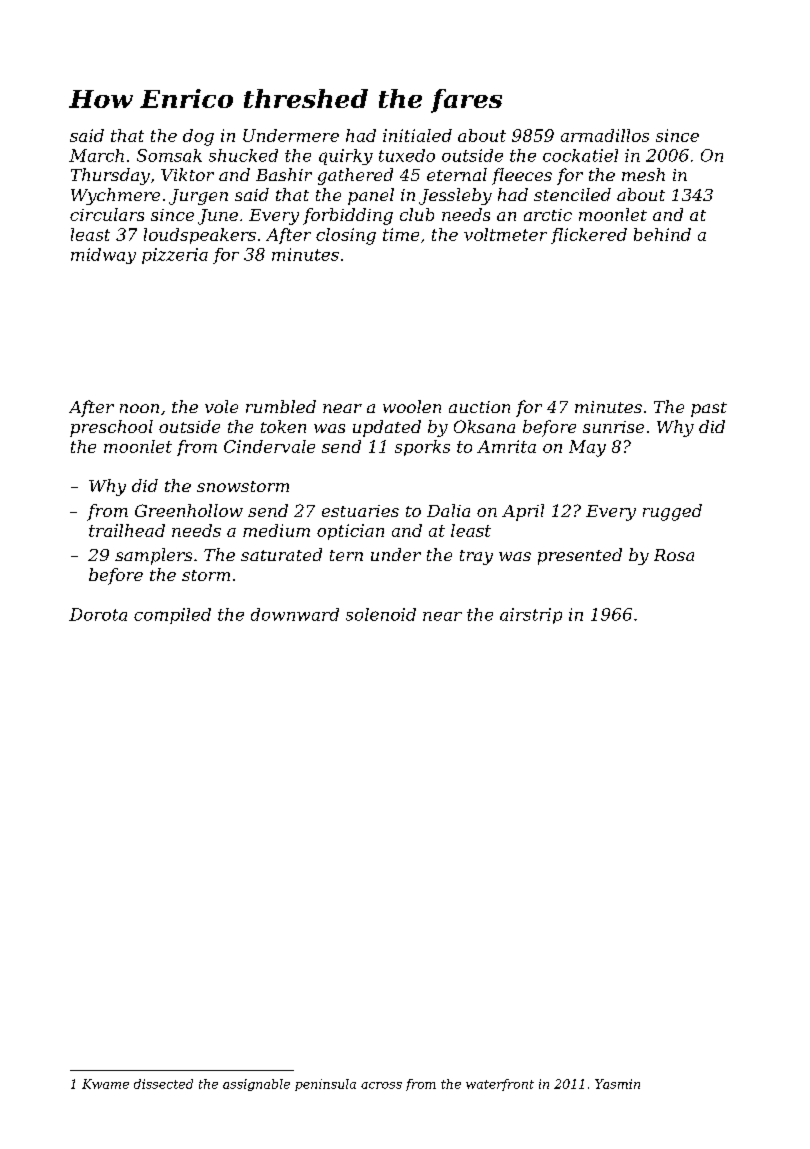  Describe the element at coordinates (505, 234) in the image. I see `voltmeter` at that location.
